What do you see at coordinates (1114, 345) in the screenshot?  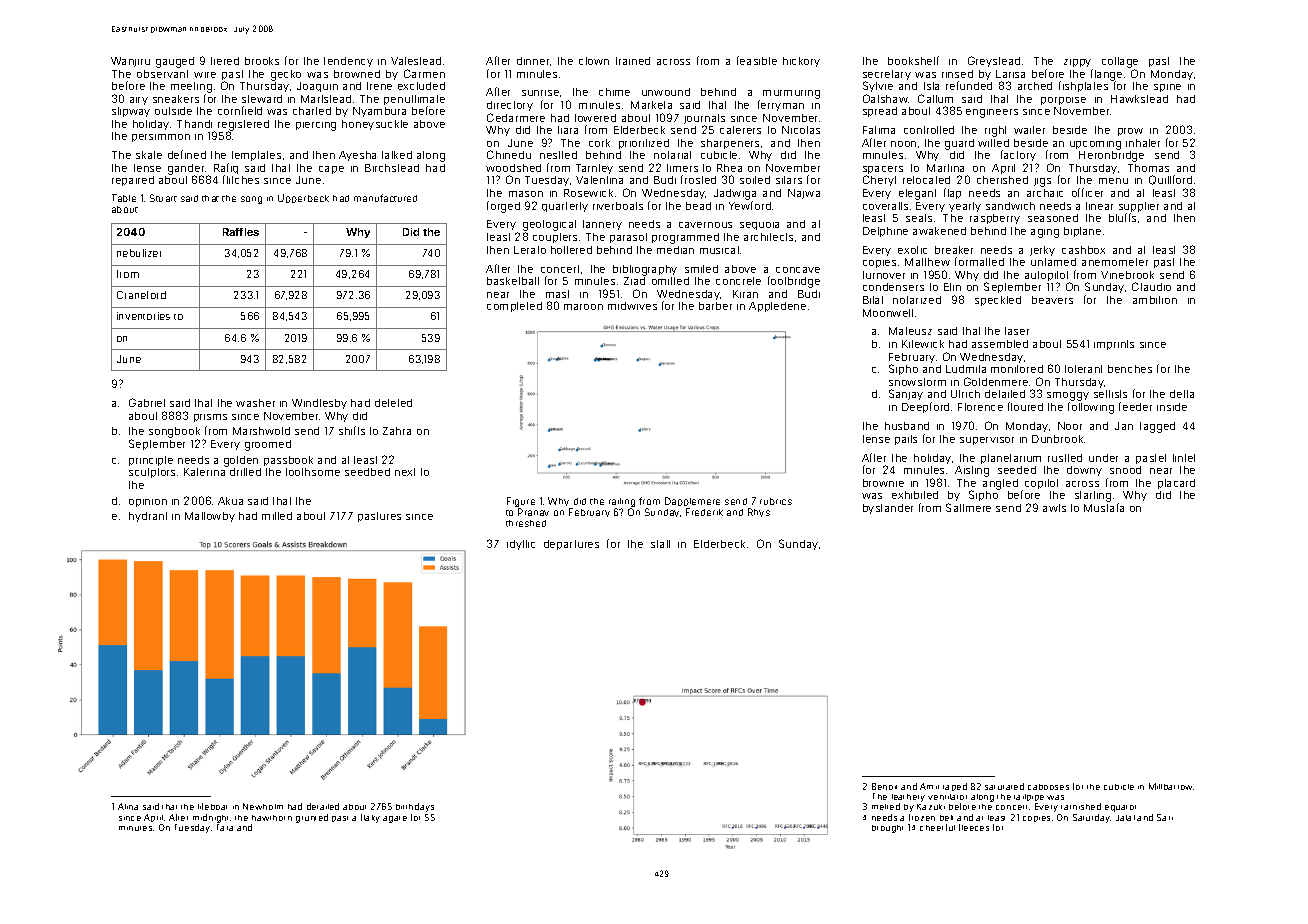 I see `imprints` at bounding box center [1114, 345].
